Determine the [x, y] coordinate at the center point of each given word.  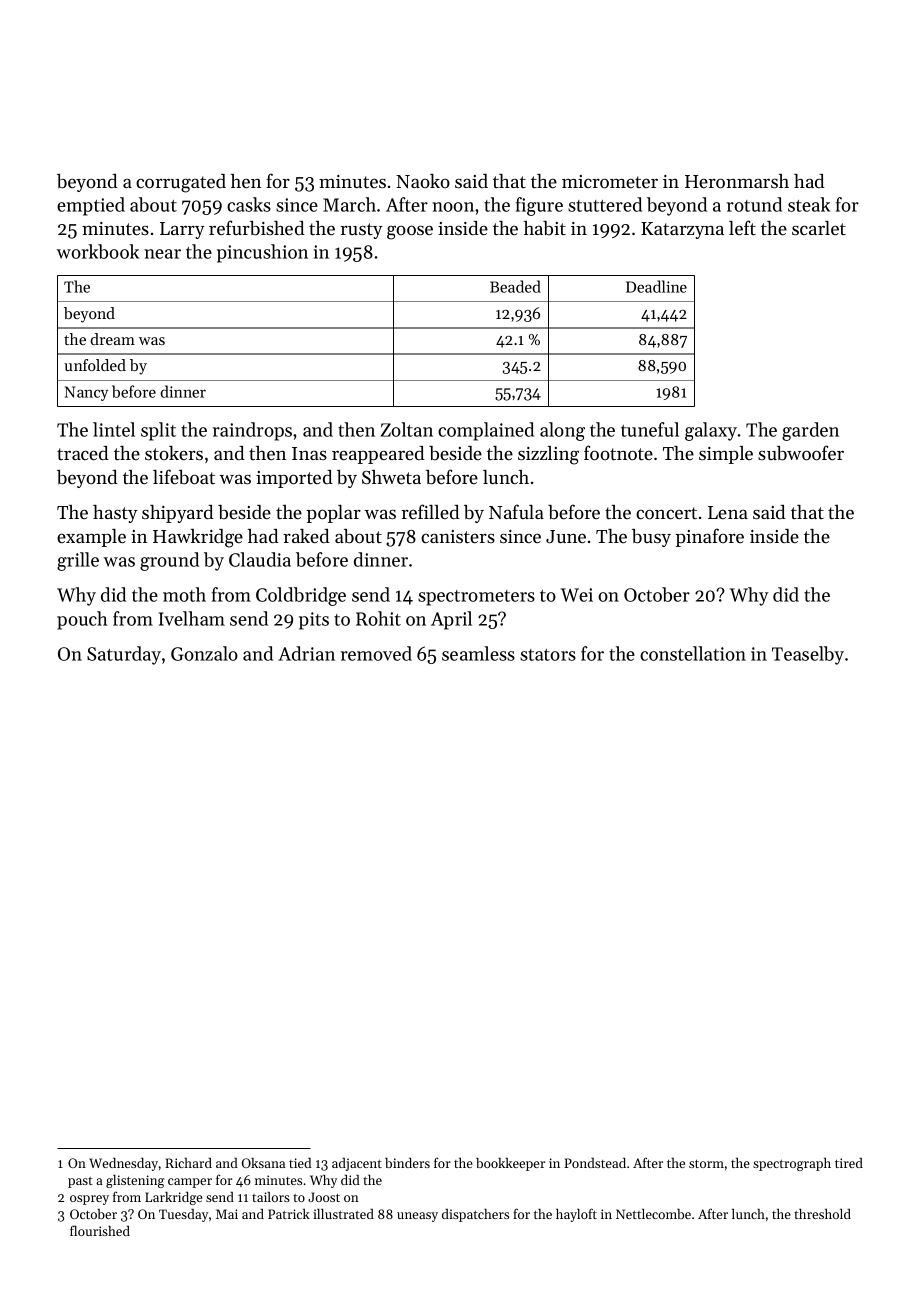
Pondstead [595, 1163]
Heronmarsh [737, 181]
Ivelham [192, 618]
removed [376, 653]
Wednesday [123, 1164]
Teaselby [808, 655]
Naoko [423, 181]
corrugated [181, 183]
